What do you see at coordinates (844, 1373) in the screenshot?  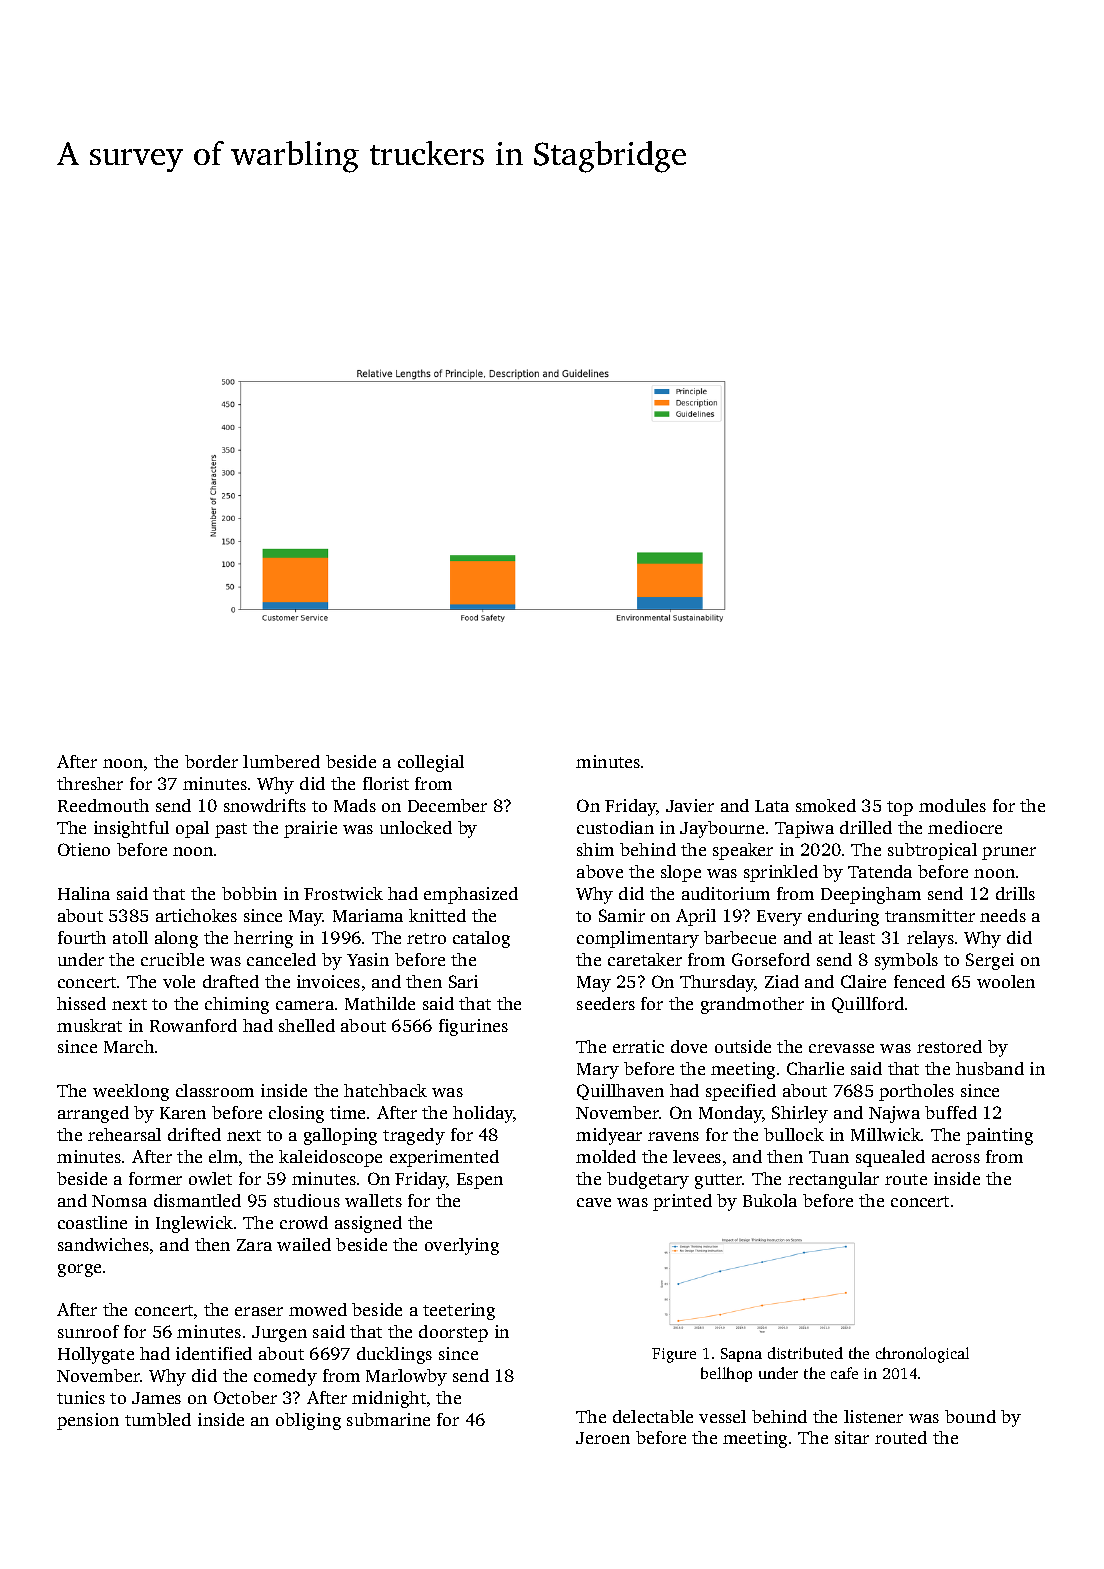 I see `cafe` at bounding box center [844, 1373].
